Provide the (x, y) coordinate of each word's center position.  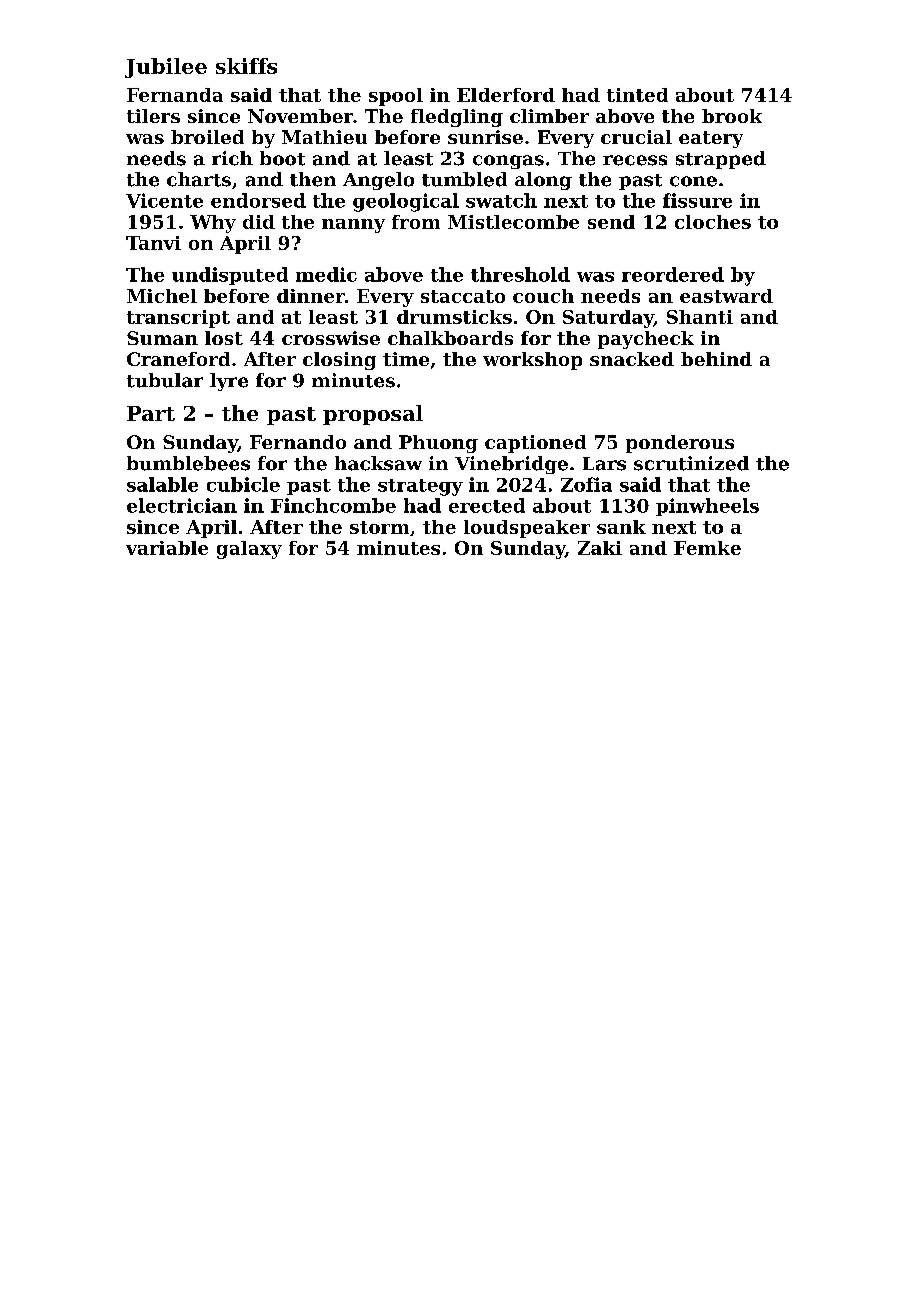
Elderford (506, 95)
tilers (153, 116)
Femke (707, 548)
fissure (697, 200)
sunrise (485, 137)
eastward (726, 296)
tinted (637, 95)
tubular (165, 380)
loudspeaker (527, 529)
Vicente (164, 200)
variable (167, 548)
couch (543, 296)
